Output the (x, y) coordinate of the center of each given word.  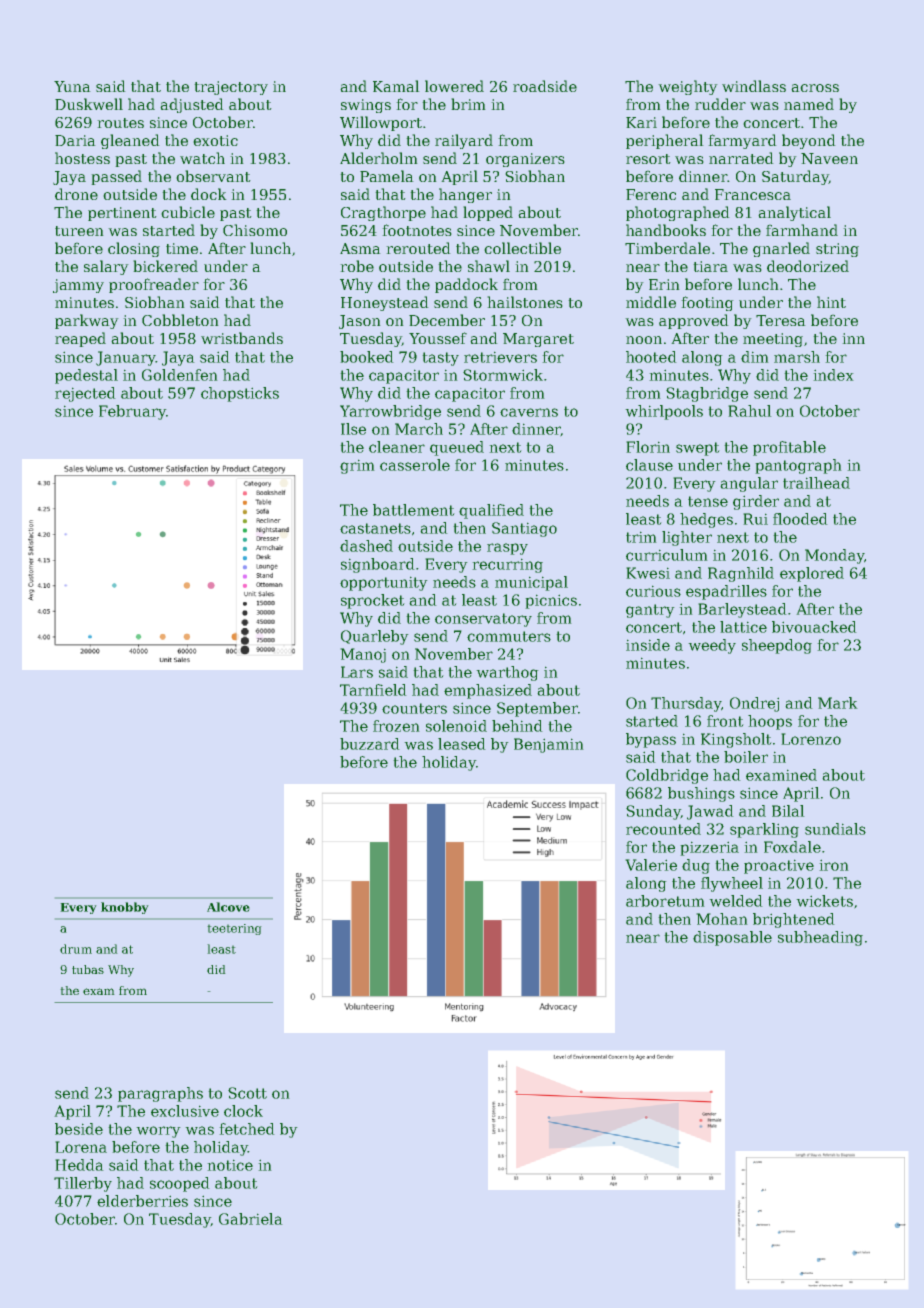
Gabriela (251, 1219)
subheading (820, 938)
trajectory (231, 88)
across (815, 88)
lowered (454, 86)
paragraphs (160, 1094)
